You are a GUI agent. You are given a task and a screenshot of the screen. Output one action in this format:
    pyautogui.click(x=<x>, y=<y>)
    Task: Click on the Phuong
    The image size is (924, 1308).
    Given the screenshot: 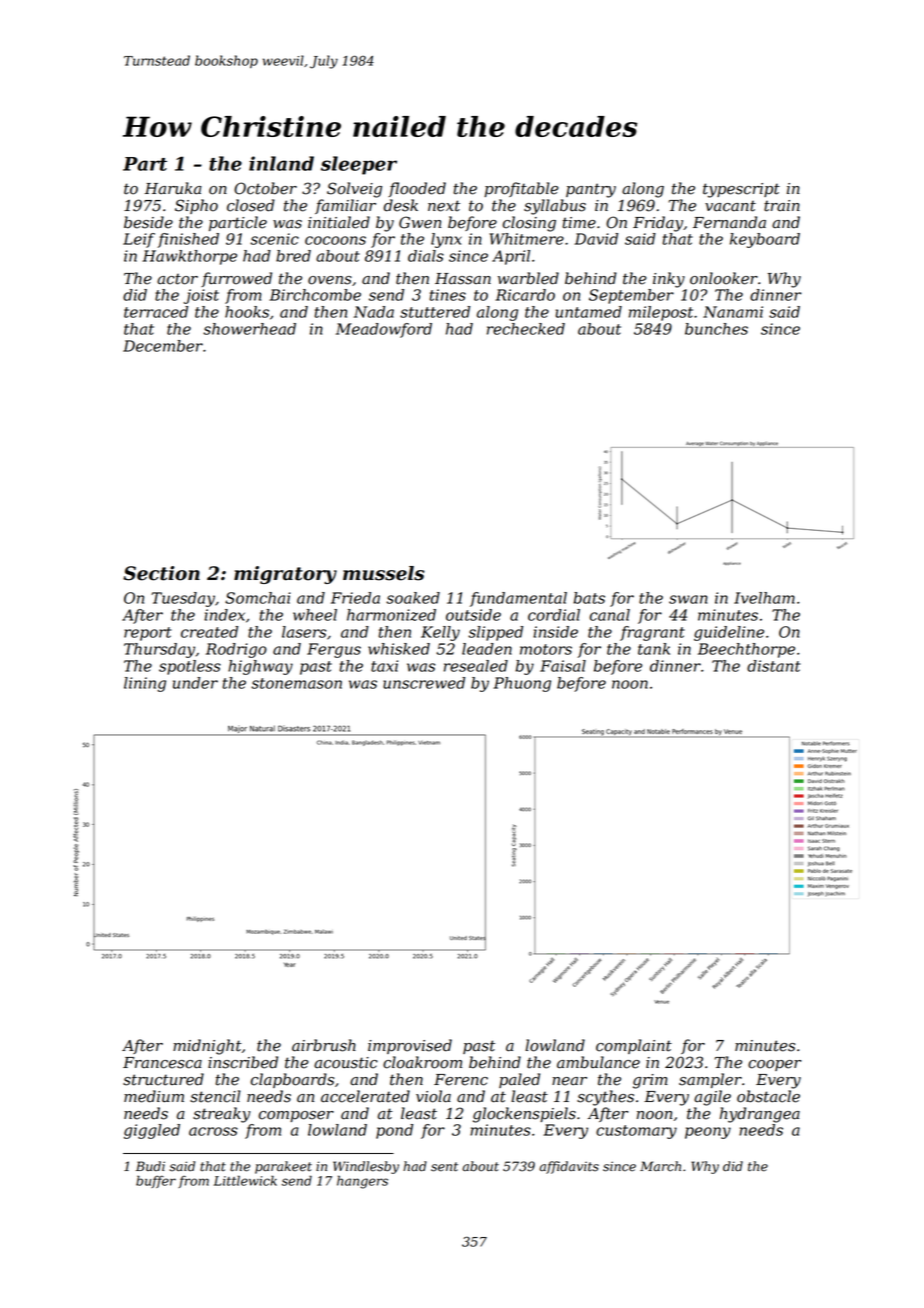 What is the action you would take?
    pyautogui.click(x=522, y=684)
